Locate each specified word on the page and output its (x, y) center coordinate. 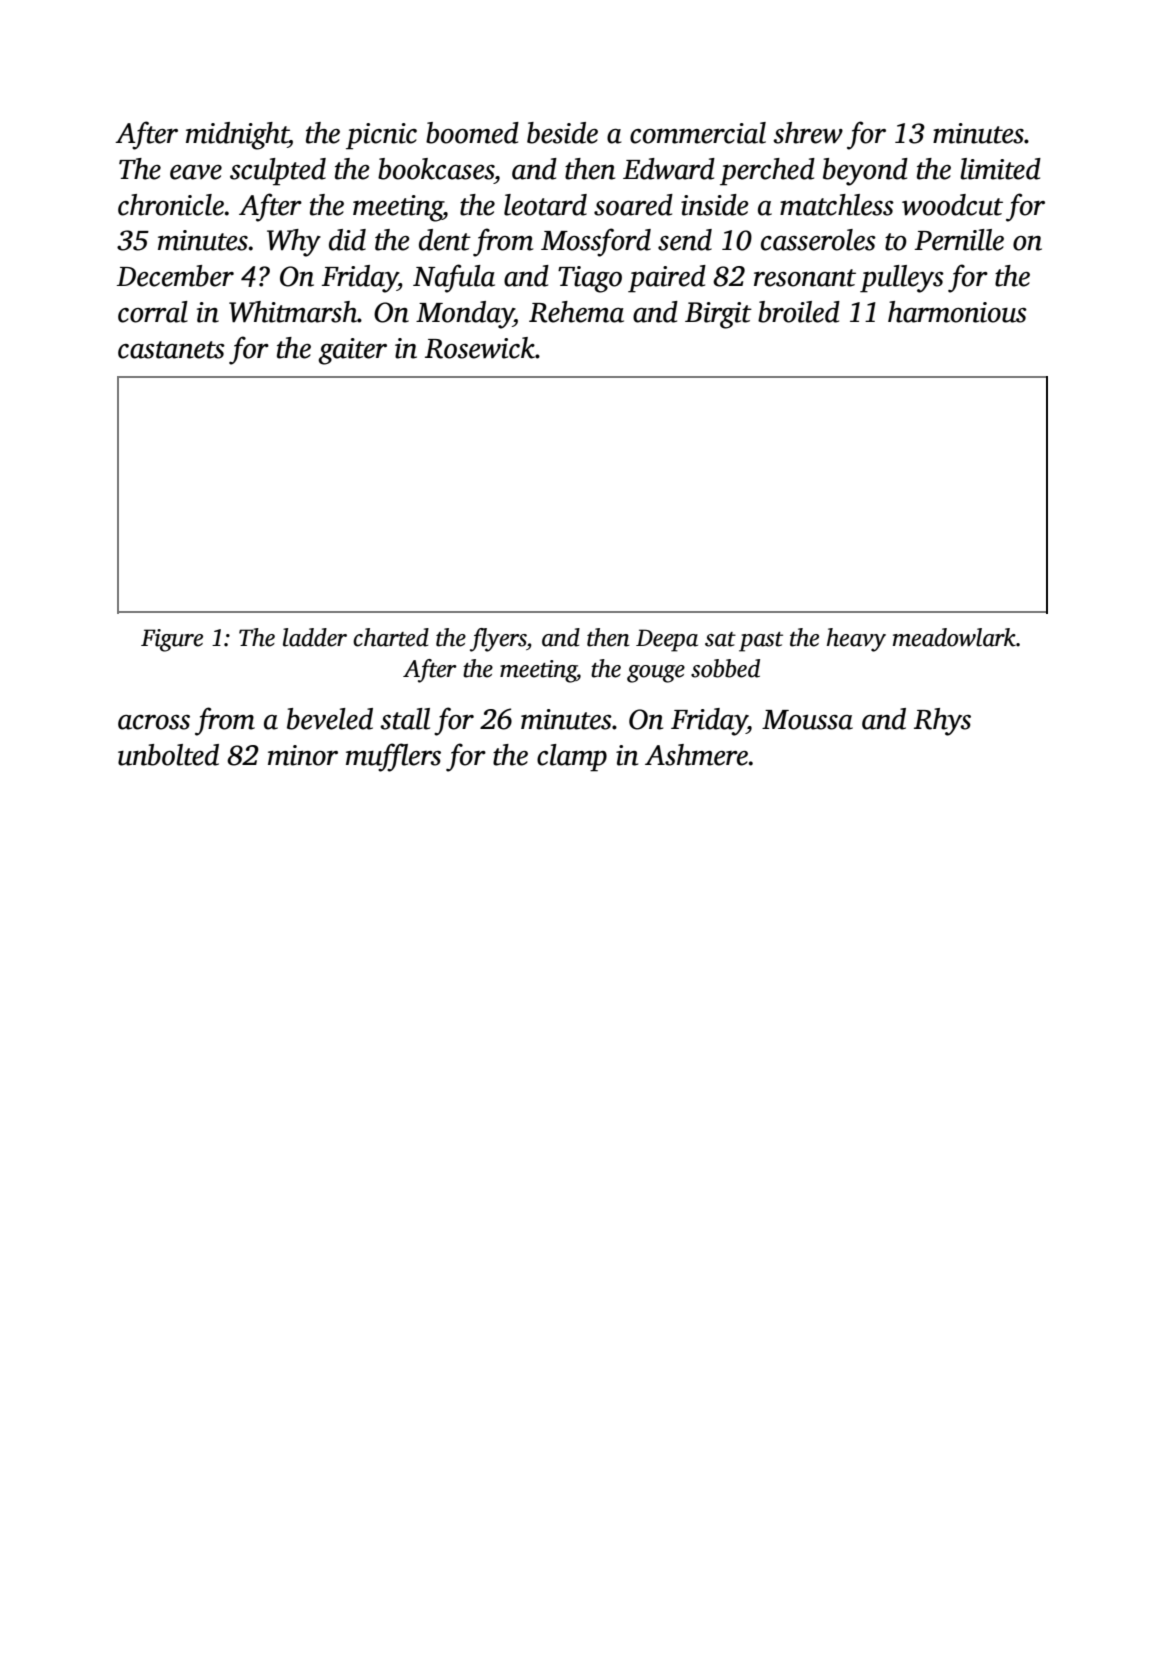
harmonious (957, 312)
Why (294, 243)
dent (445, 240)
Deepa (667, 640)
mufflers (393, 757)
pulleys (902, 279)
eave (196, 172)
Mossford (596, 242)
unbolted (168, 755)
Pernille (959, 240)
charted (391, 637)
